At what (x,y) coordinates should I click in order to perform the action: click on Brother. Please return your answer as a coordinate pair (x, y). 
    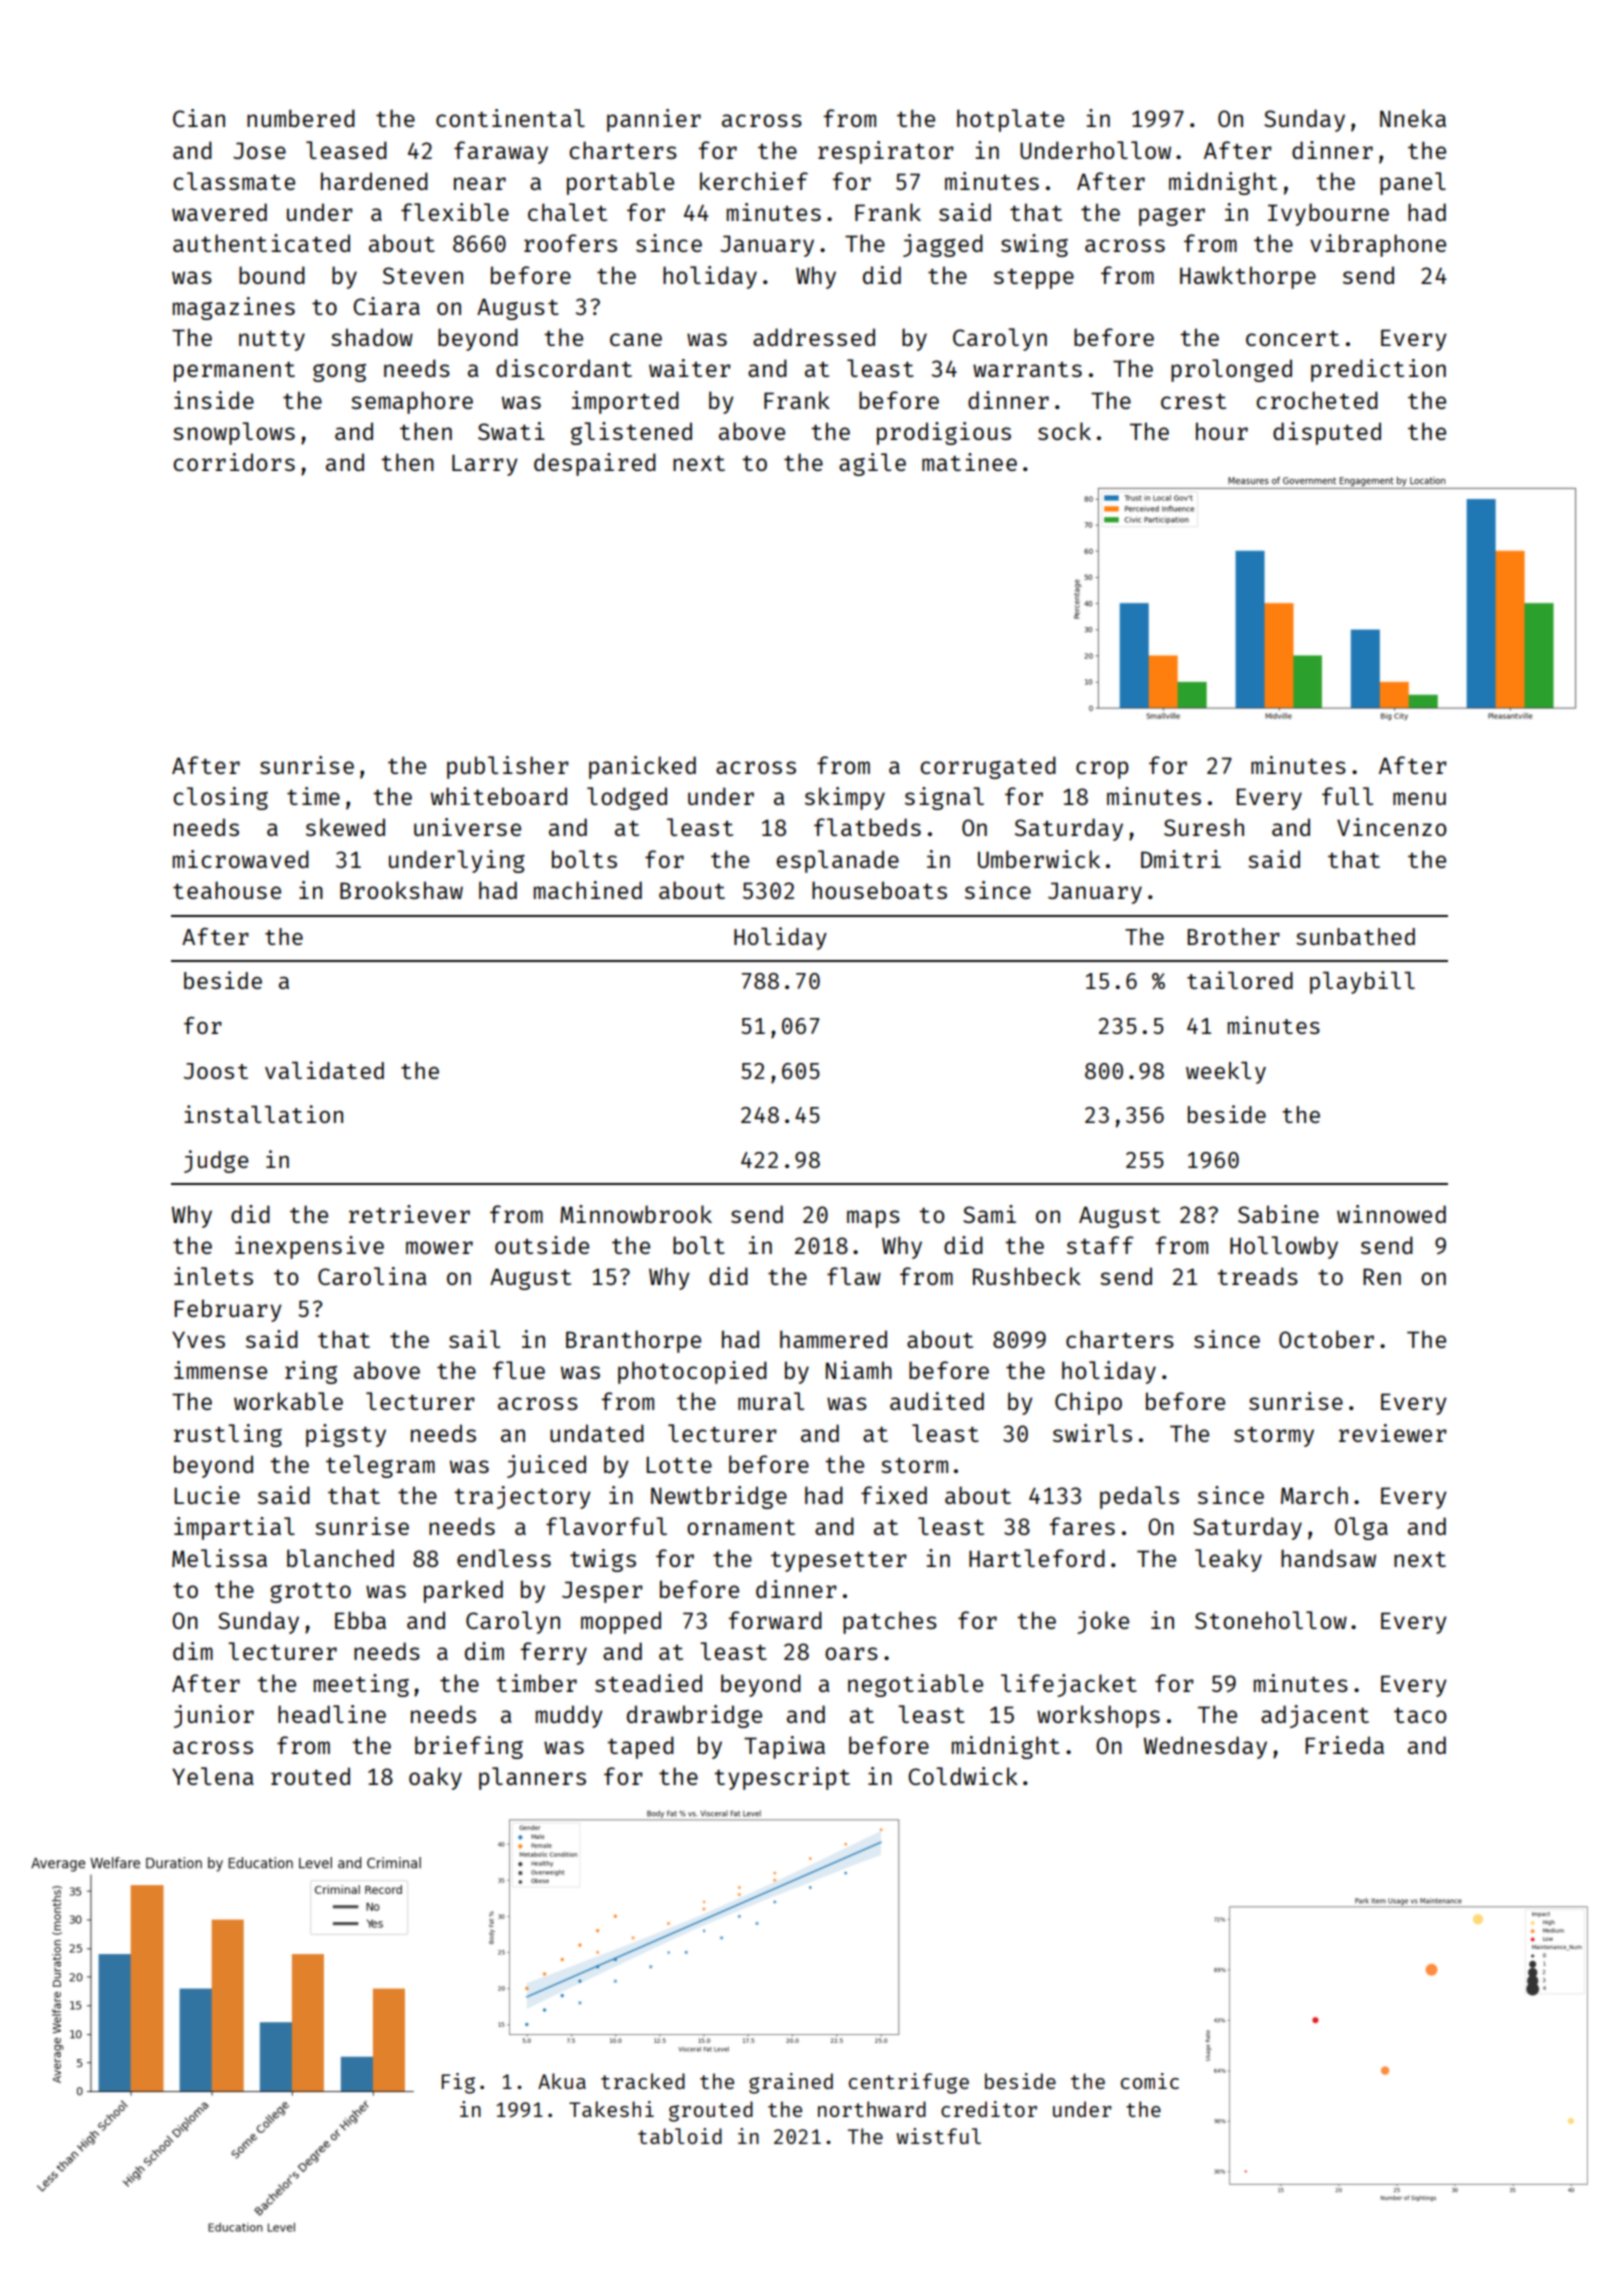
    Looking at the image, I should click on (1233, 936).
